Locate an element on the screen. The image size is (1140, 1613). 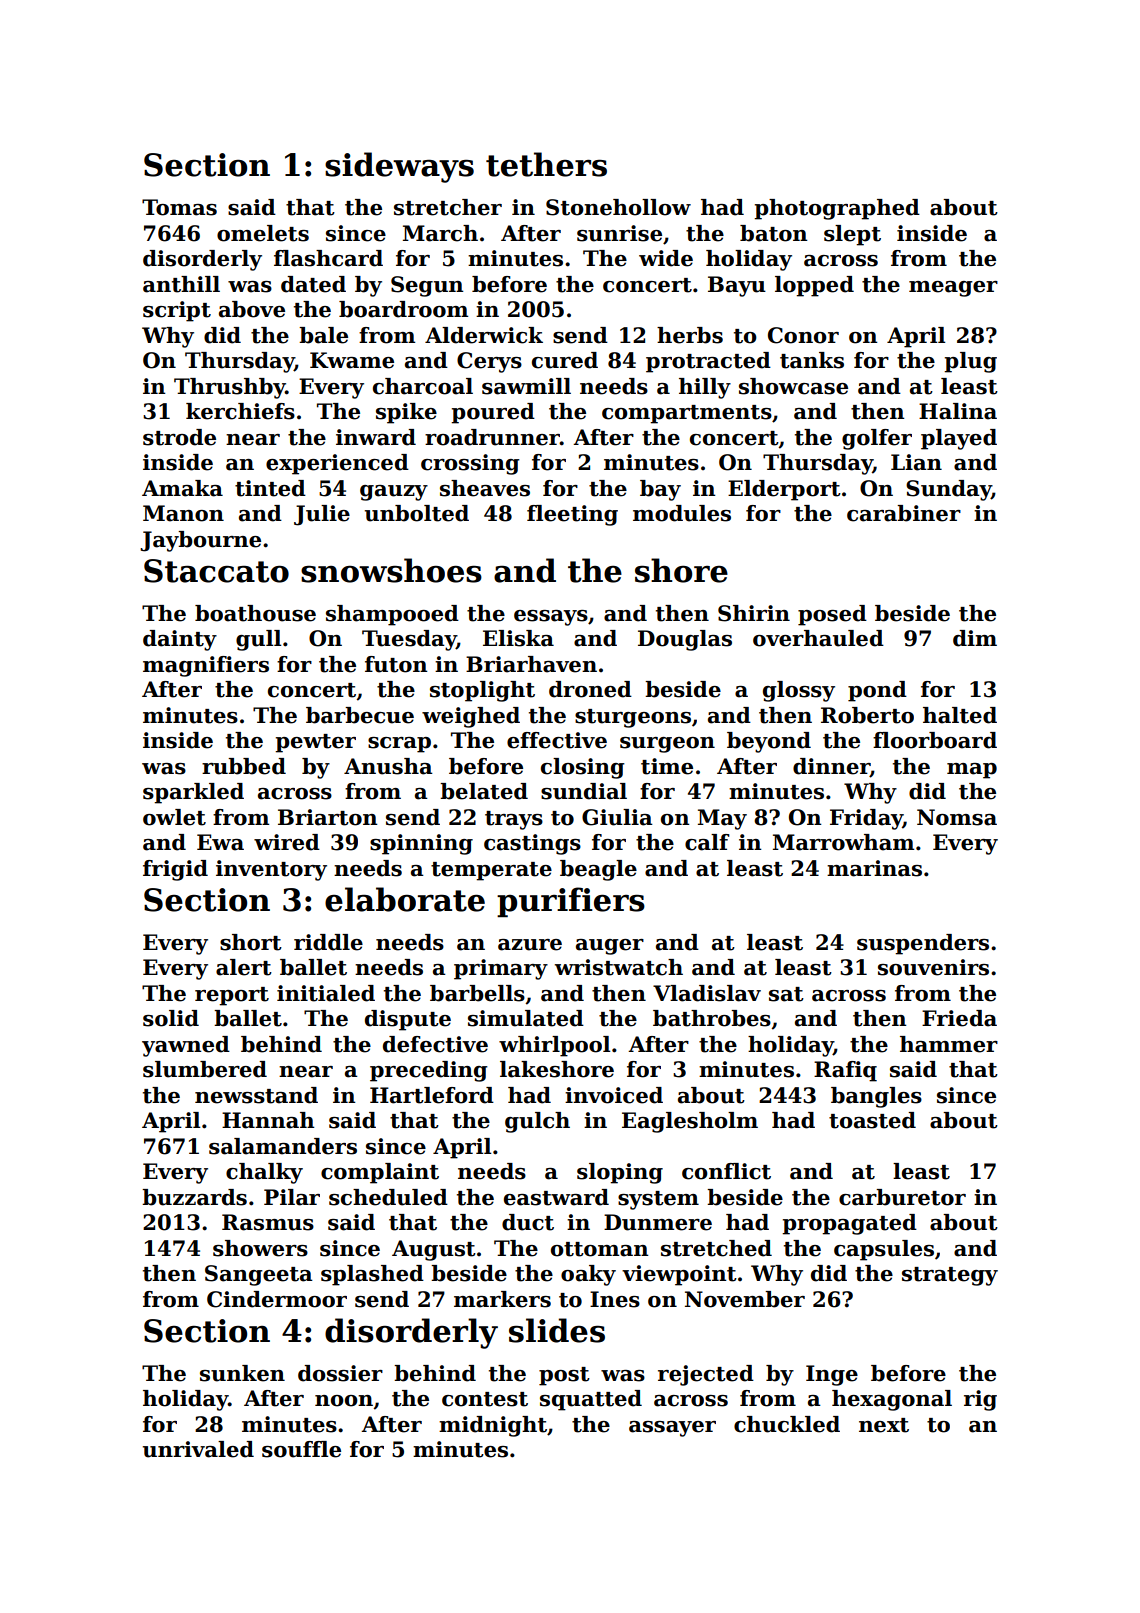
trays is located at coordinates (514, 820).
